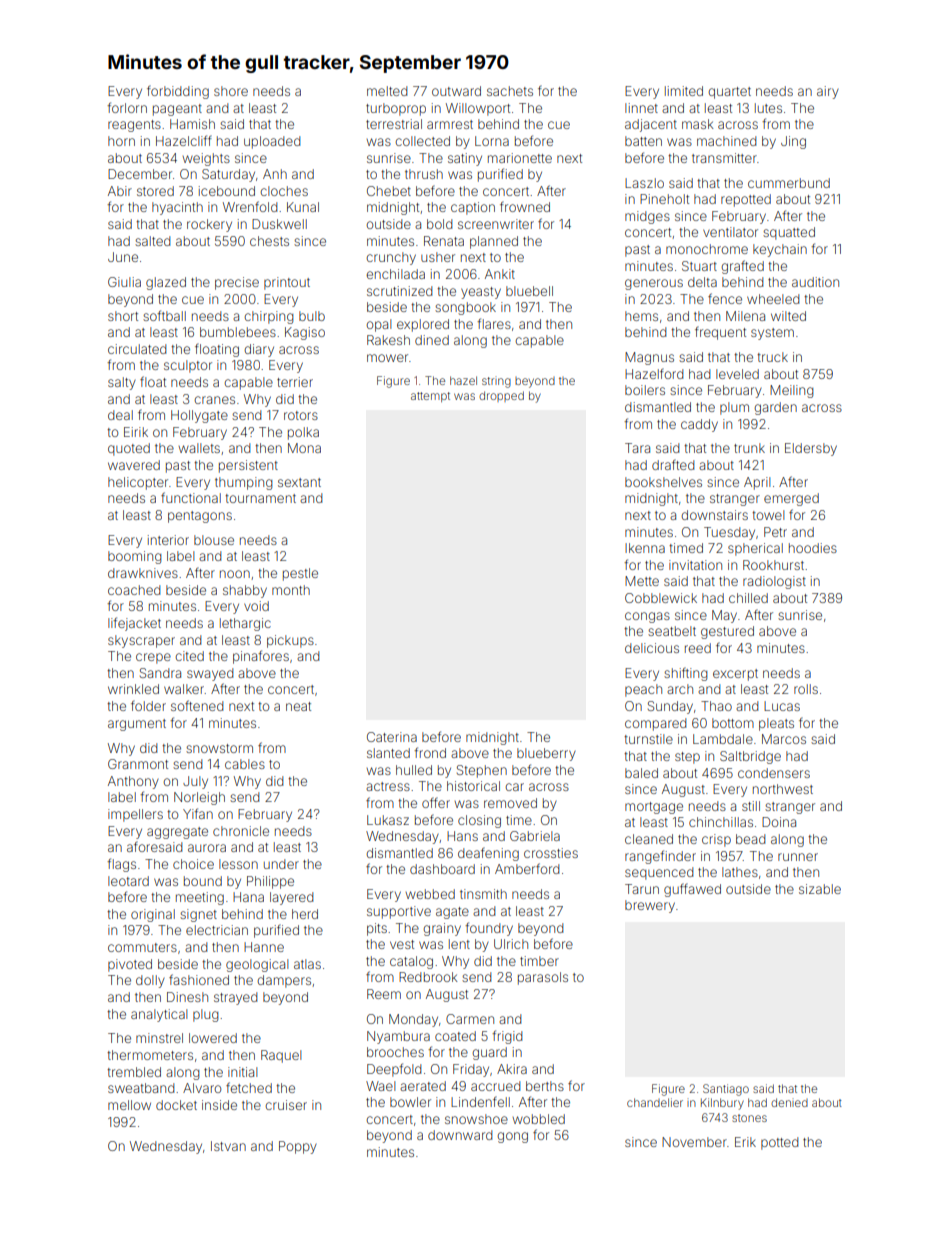  I want to click on Istvan, so click(228, 1146).
